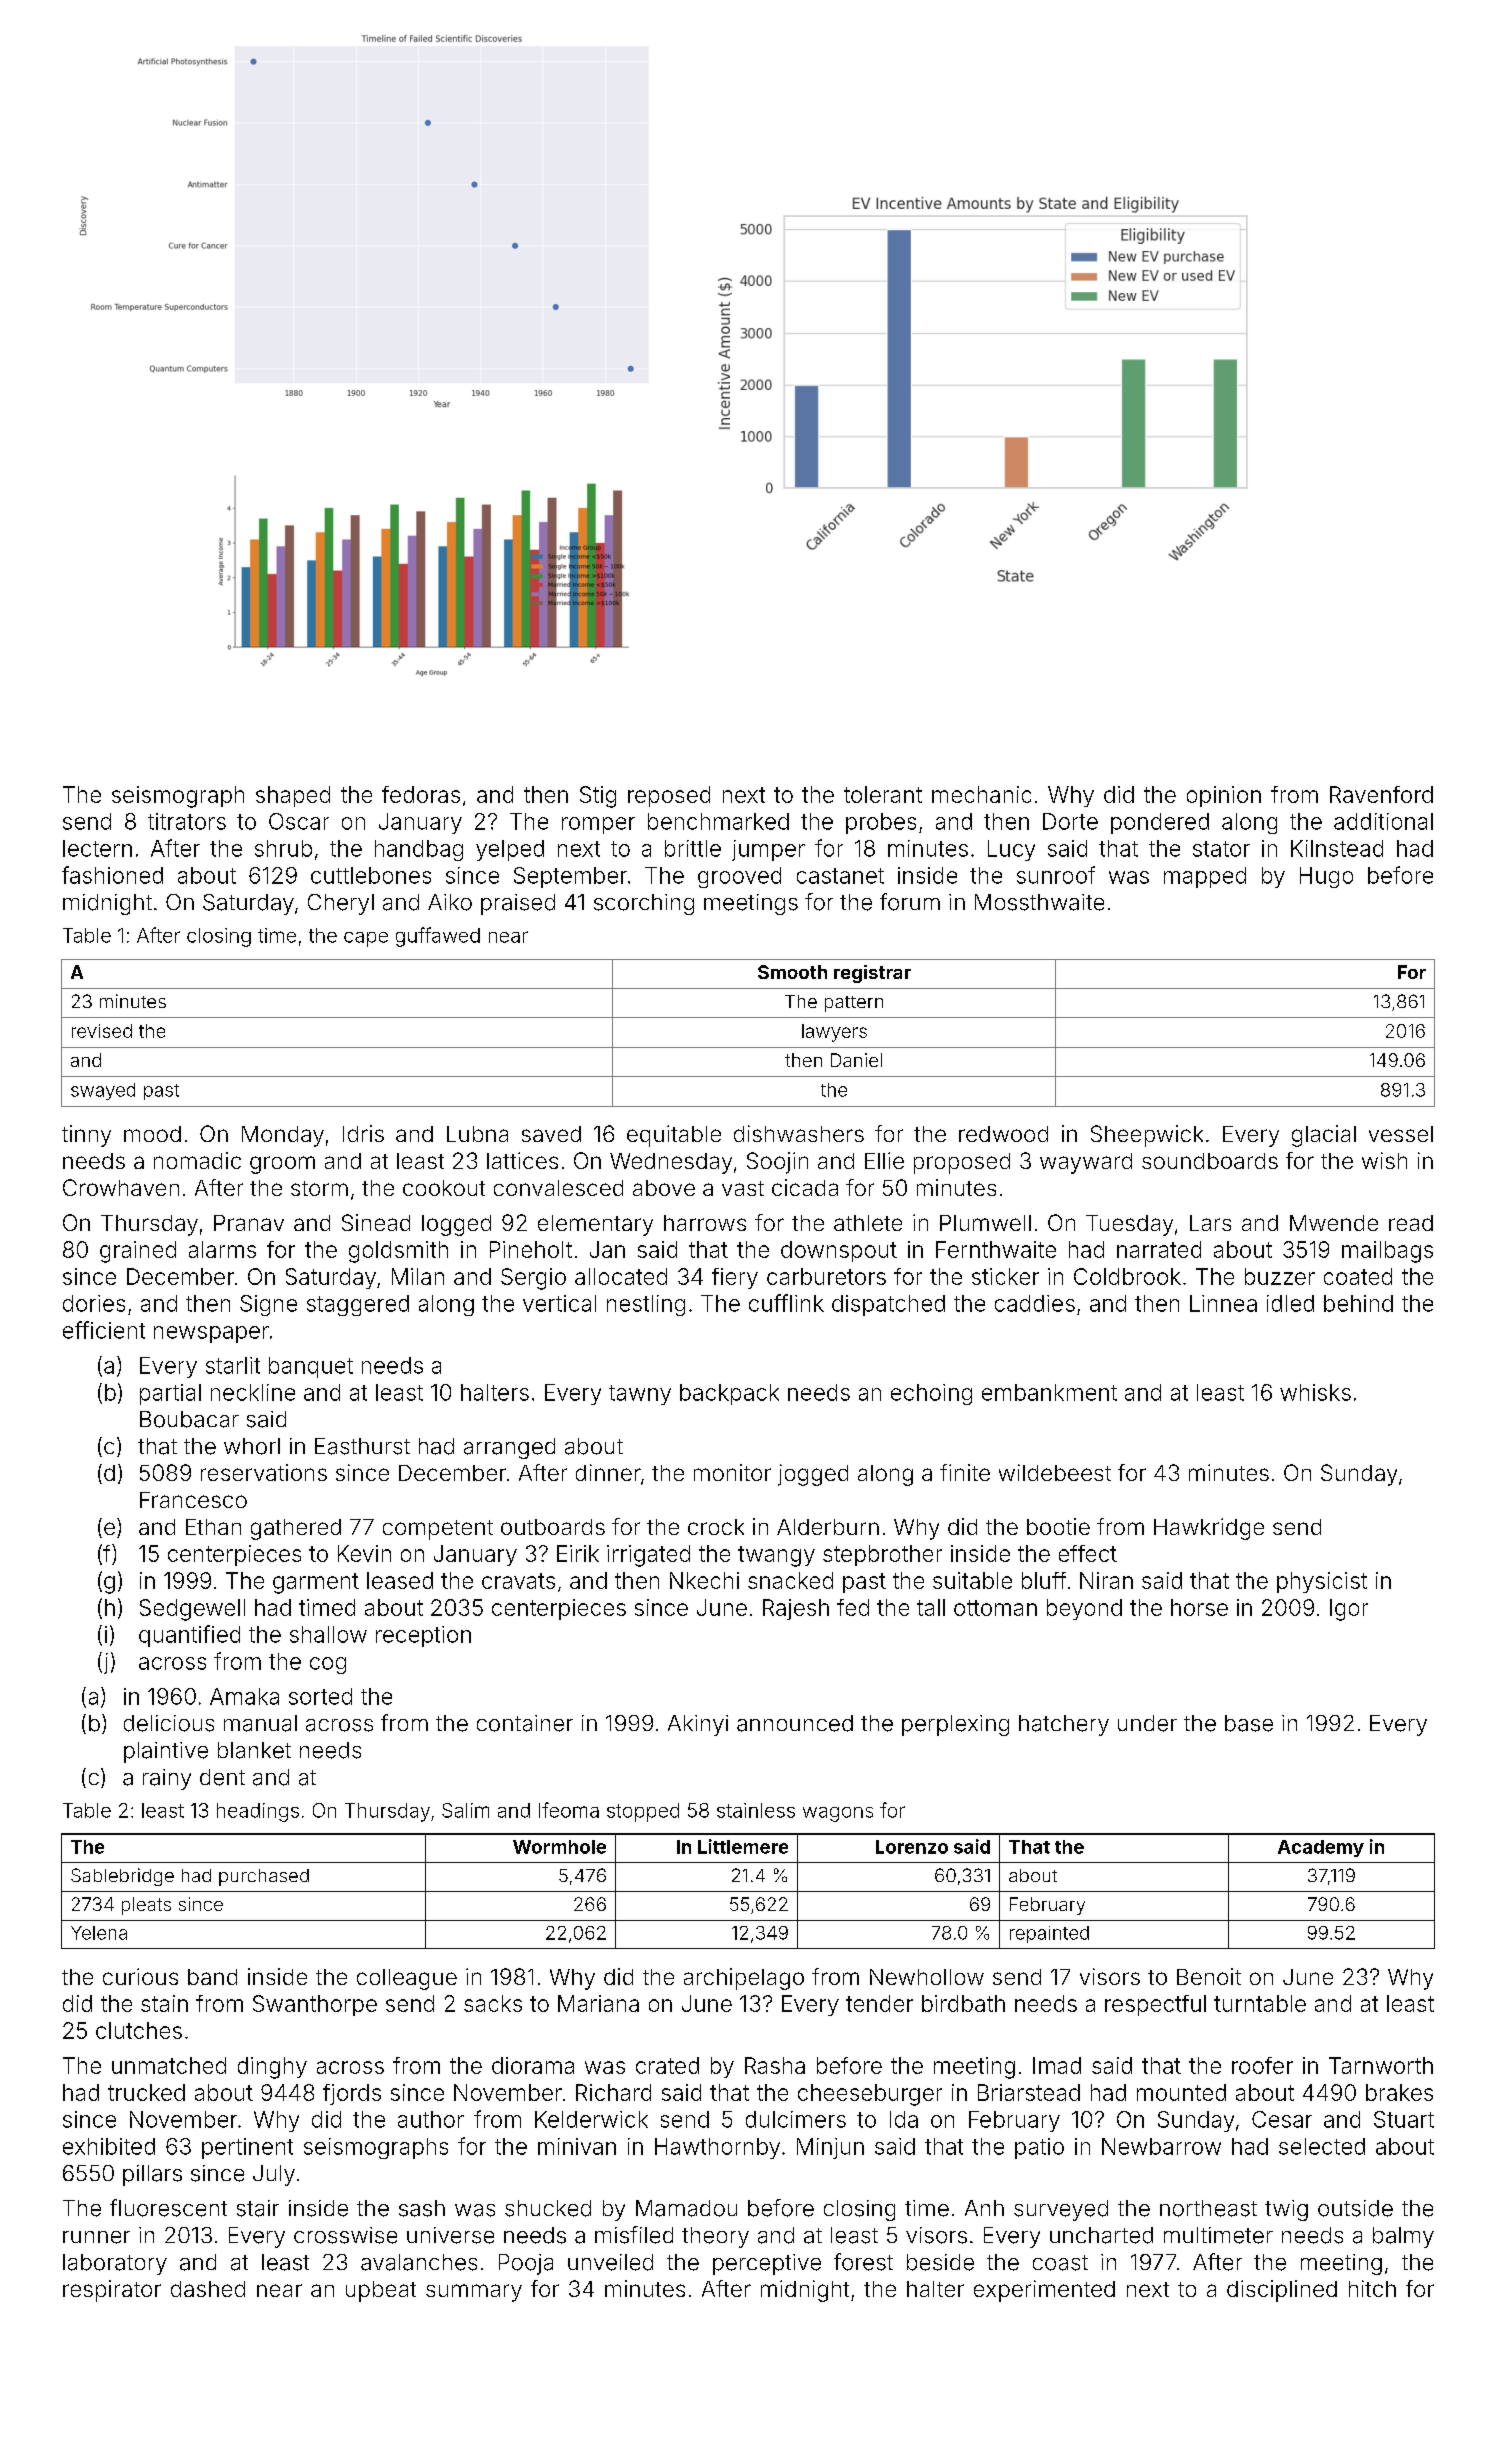 This screenshot has width=1496, height=2464. What do you see at coordinates (293, 796) in the screenshot?
I see `shaped` at bounding box center [293, 796].
